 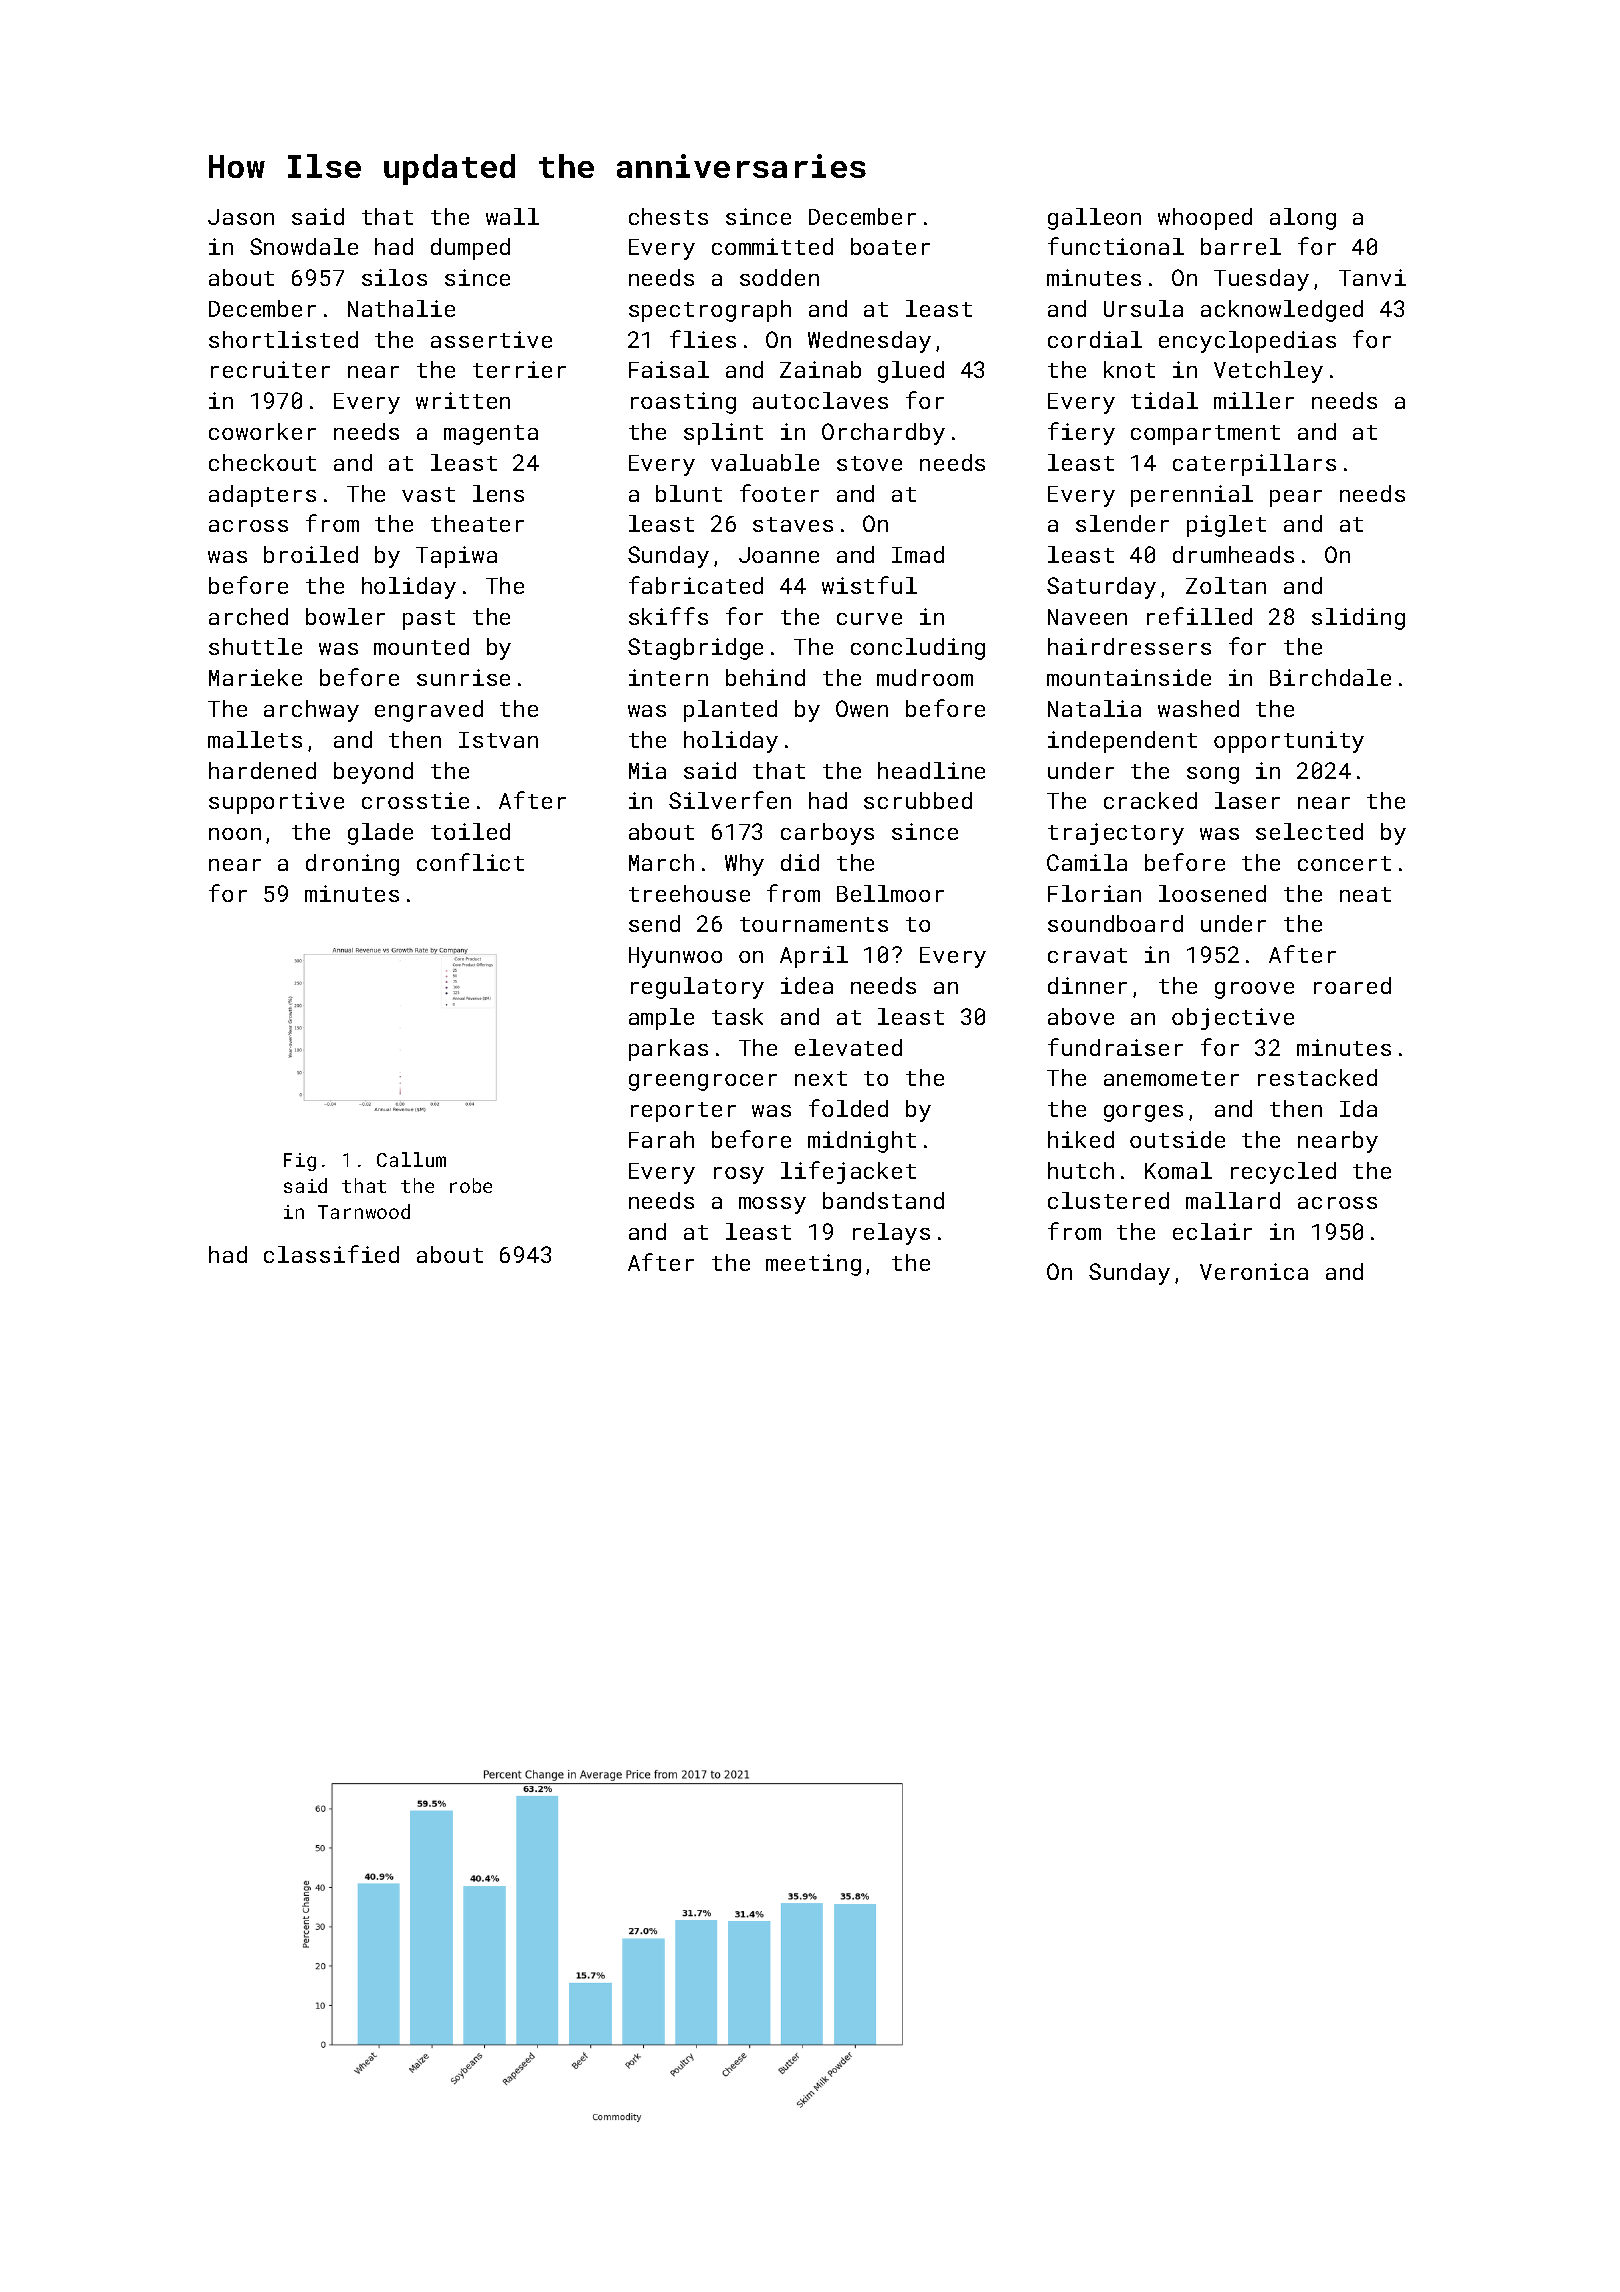 What do you see at coordinates (1205, 219) in the image?
I see `whooped` at bounding box center [1205, 219].
